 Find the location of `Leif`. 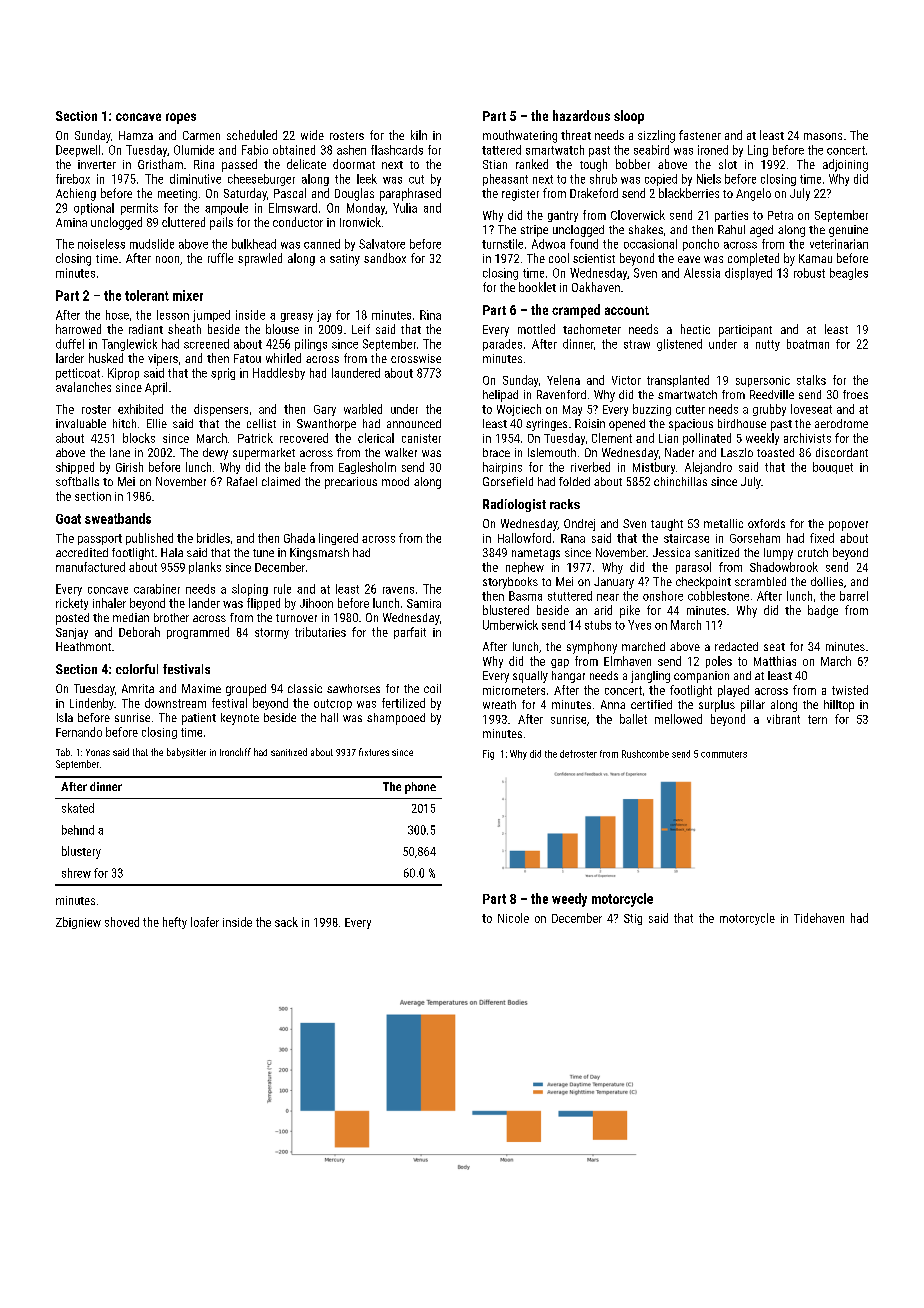

Leif is located at coordinates (361, 329).
